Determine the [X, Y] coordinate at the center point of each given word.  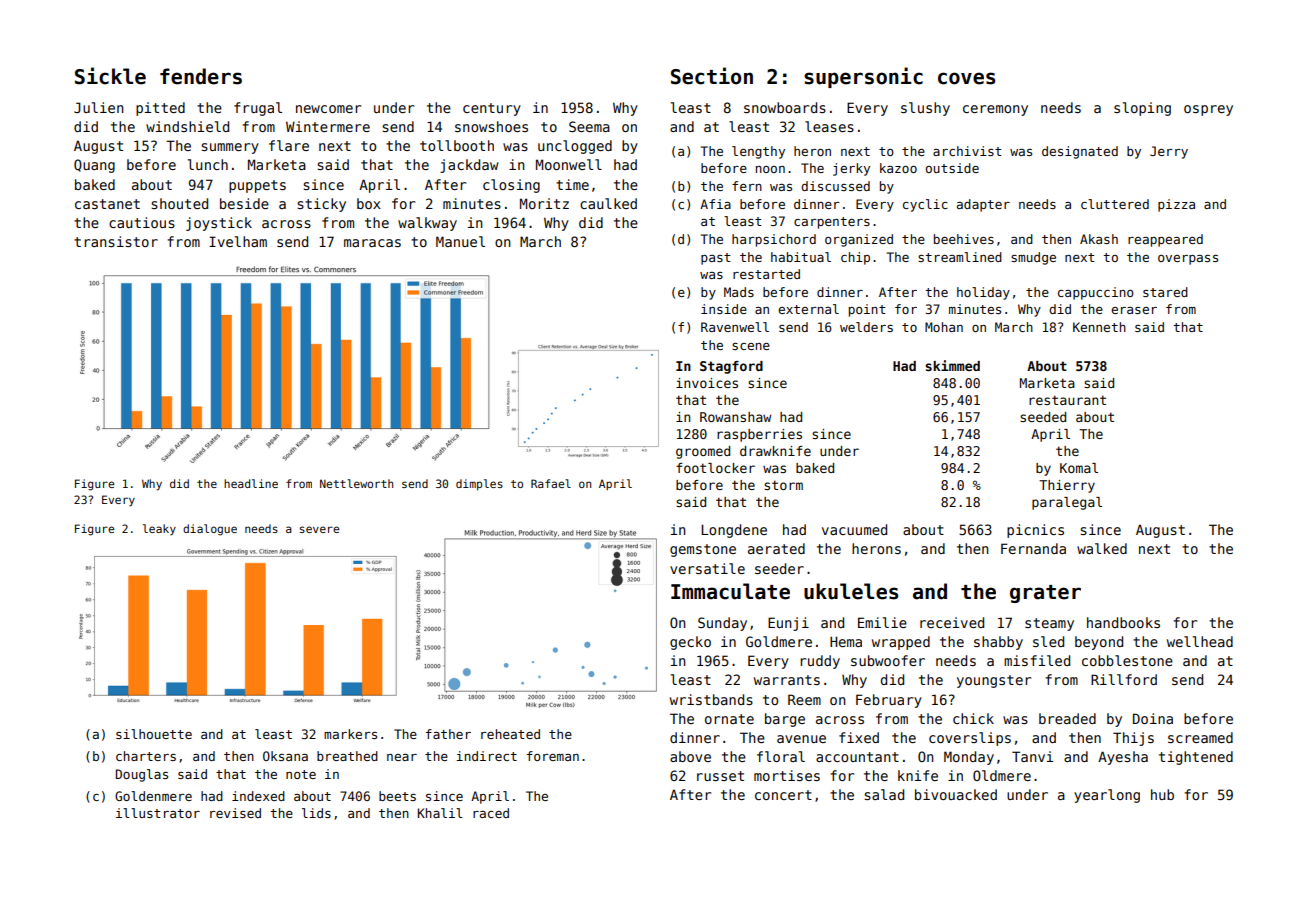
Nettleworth [356, 483]
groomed [703, 452]
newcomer [328, 109]
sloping [1142, 109]
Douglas [142, 775]
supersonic [863, 77]
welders [866, 327]
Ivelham [238, 241]
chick [973, 718]
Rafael [551, 483]
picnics [1035, 531]
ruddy [820, 662]
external [808, 309]
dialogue [210, 530]
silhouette [154, 734]
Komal [1079, 468]
